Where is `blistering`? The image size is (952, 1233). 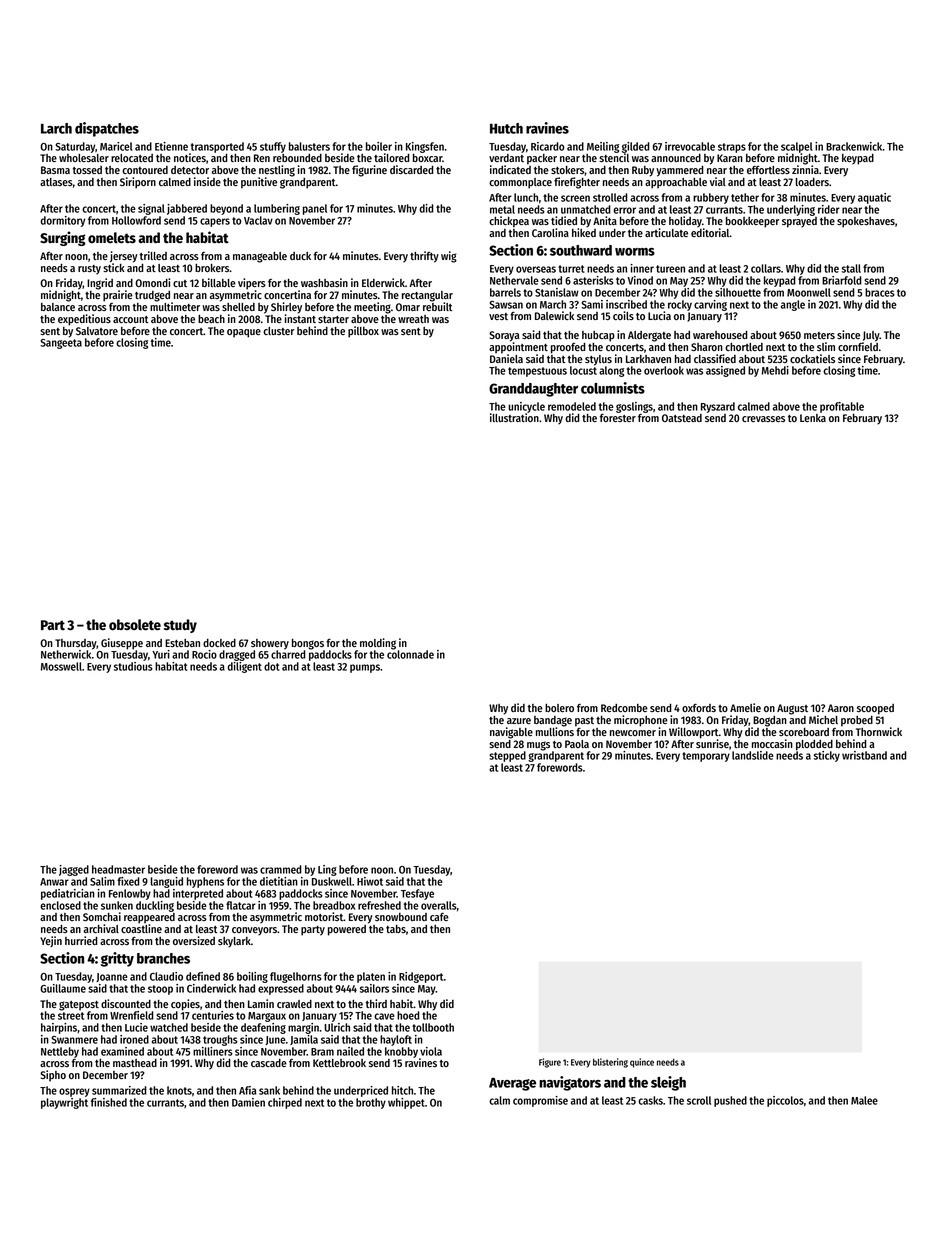
blistering is located at coordinates (610, 1063).
